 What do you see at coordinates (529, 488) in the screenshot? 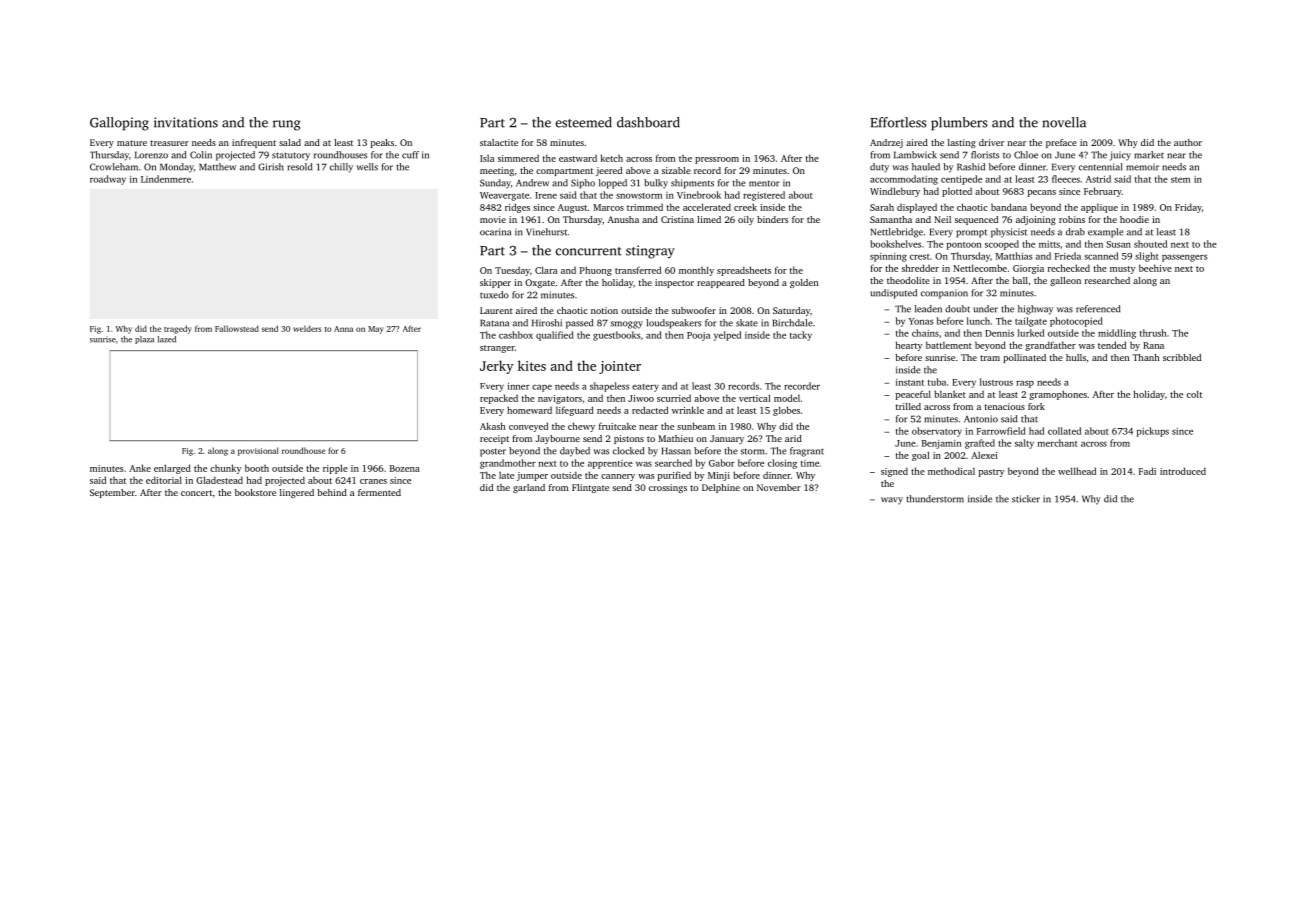
I see `garland` at bounding box center [529, 488].
